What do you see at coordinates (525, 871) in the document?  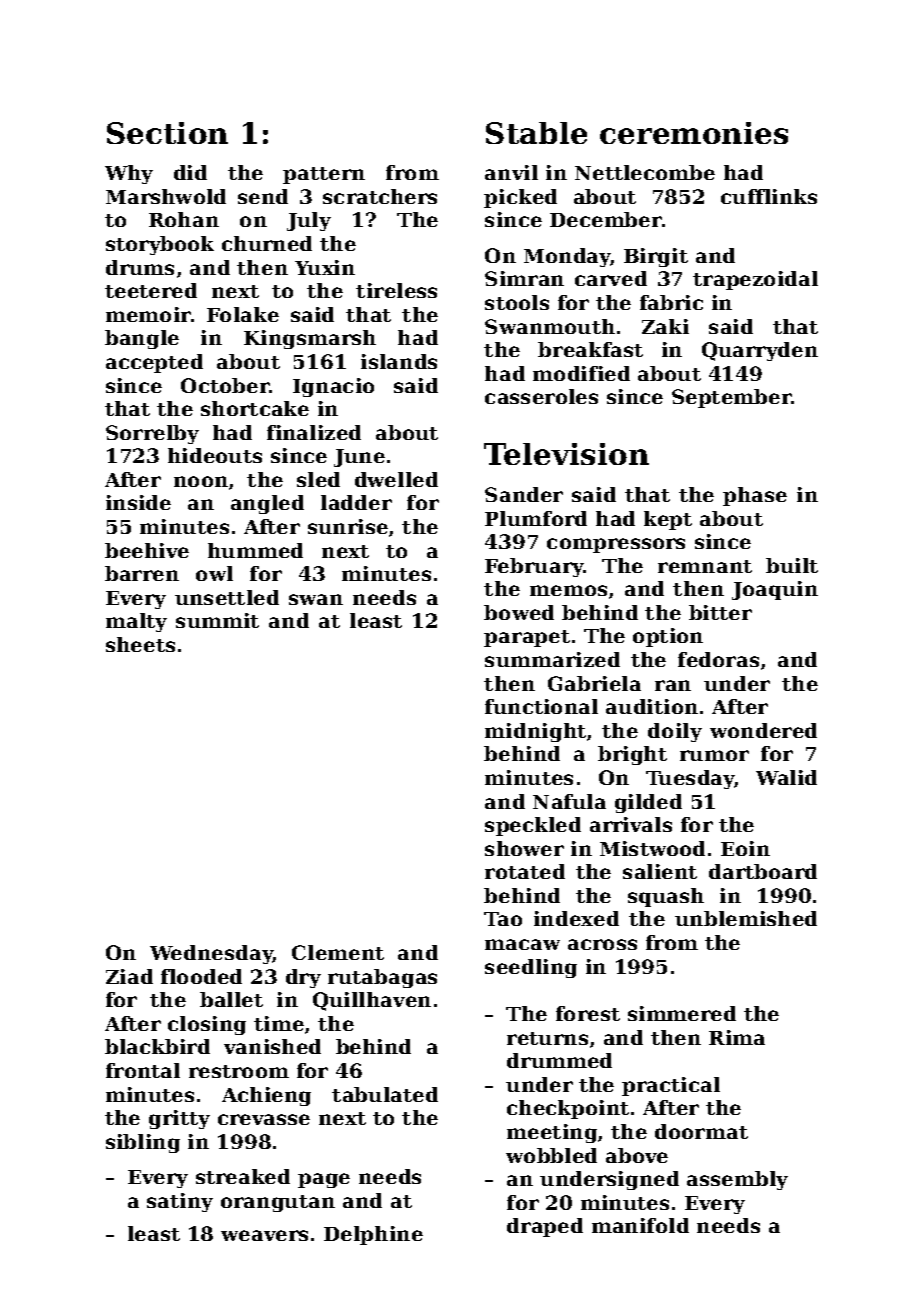 I see `rotated` at bounding box center [525, 871].
